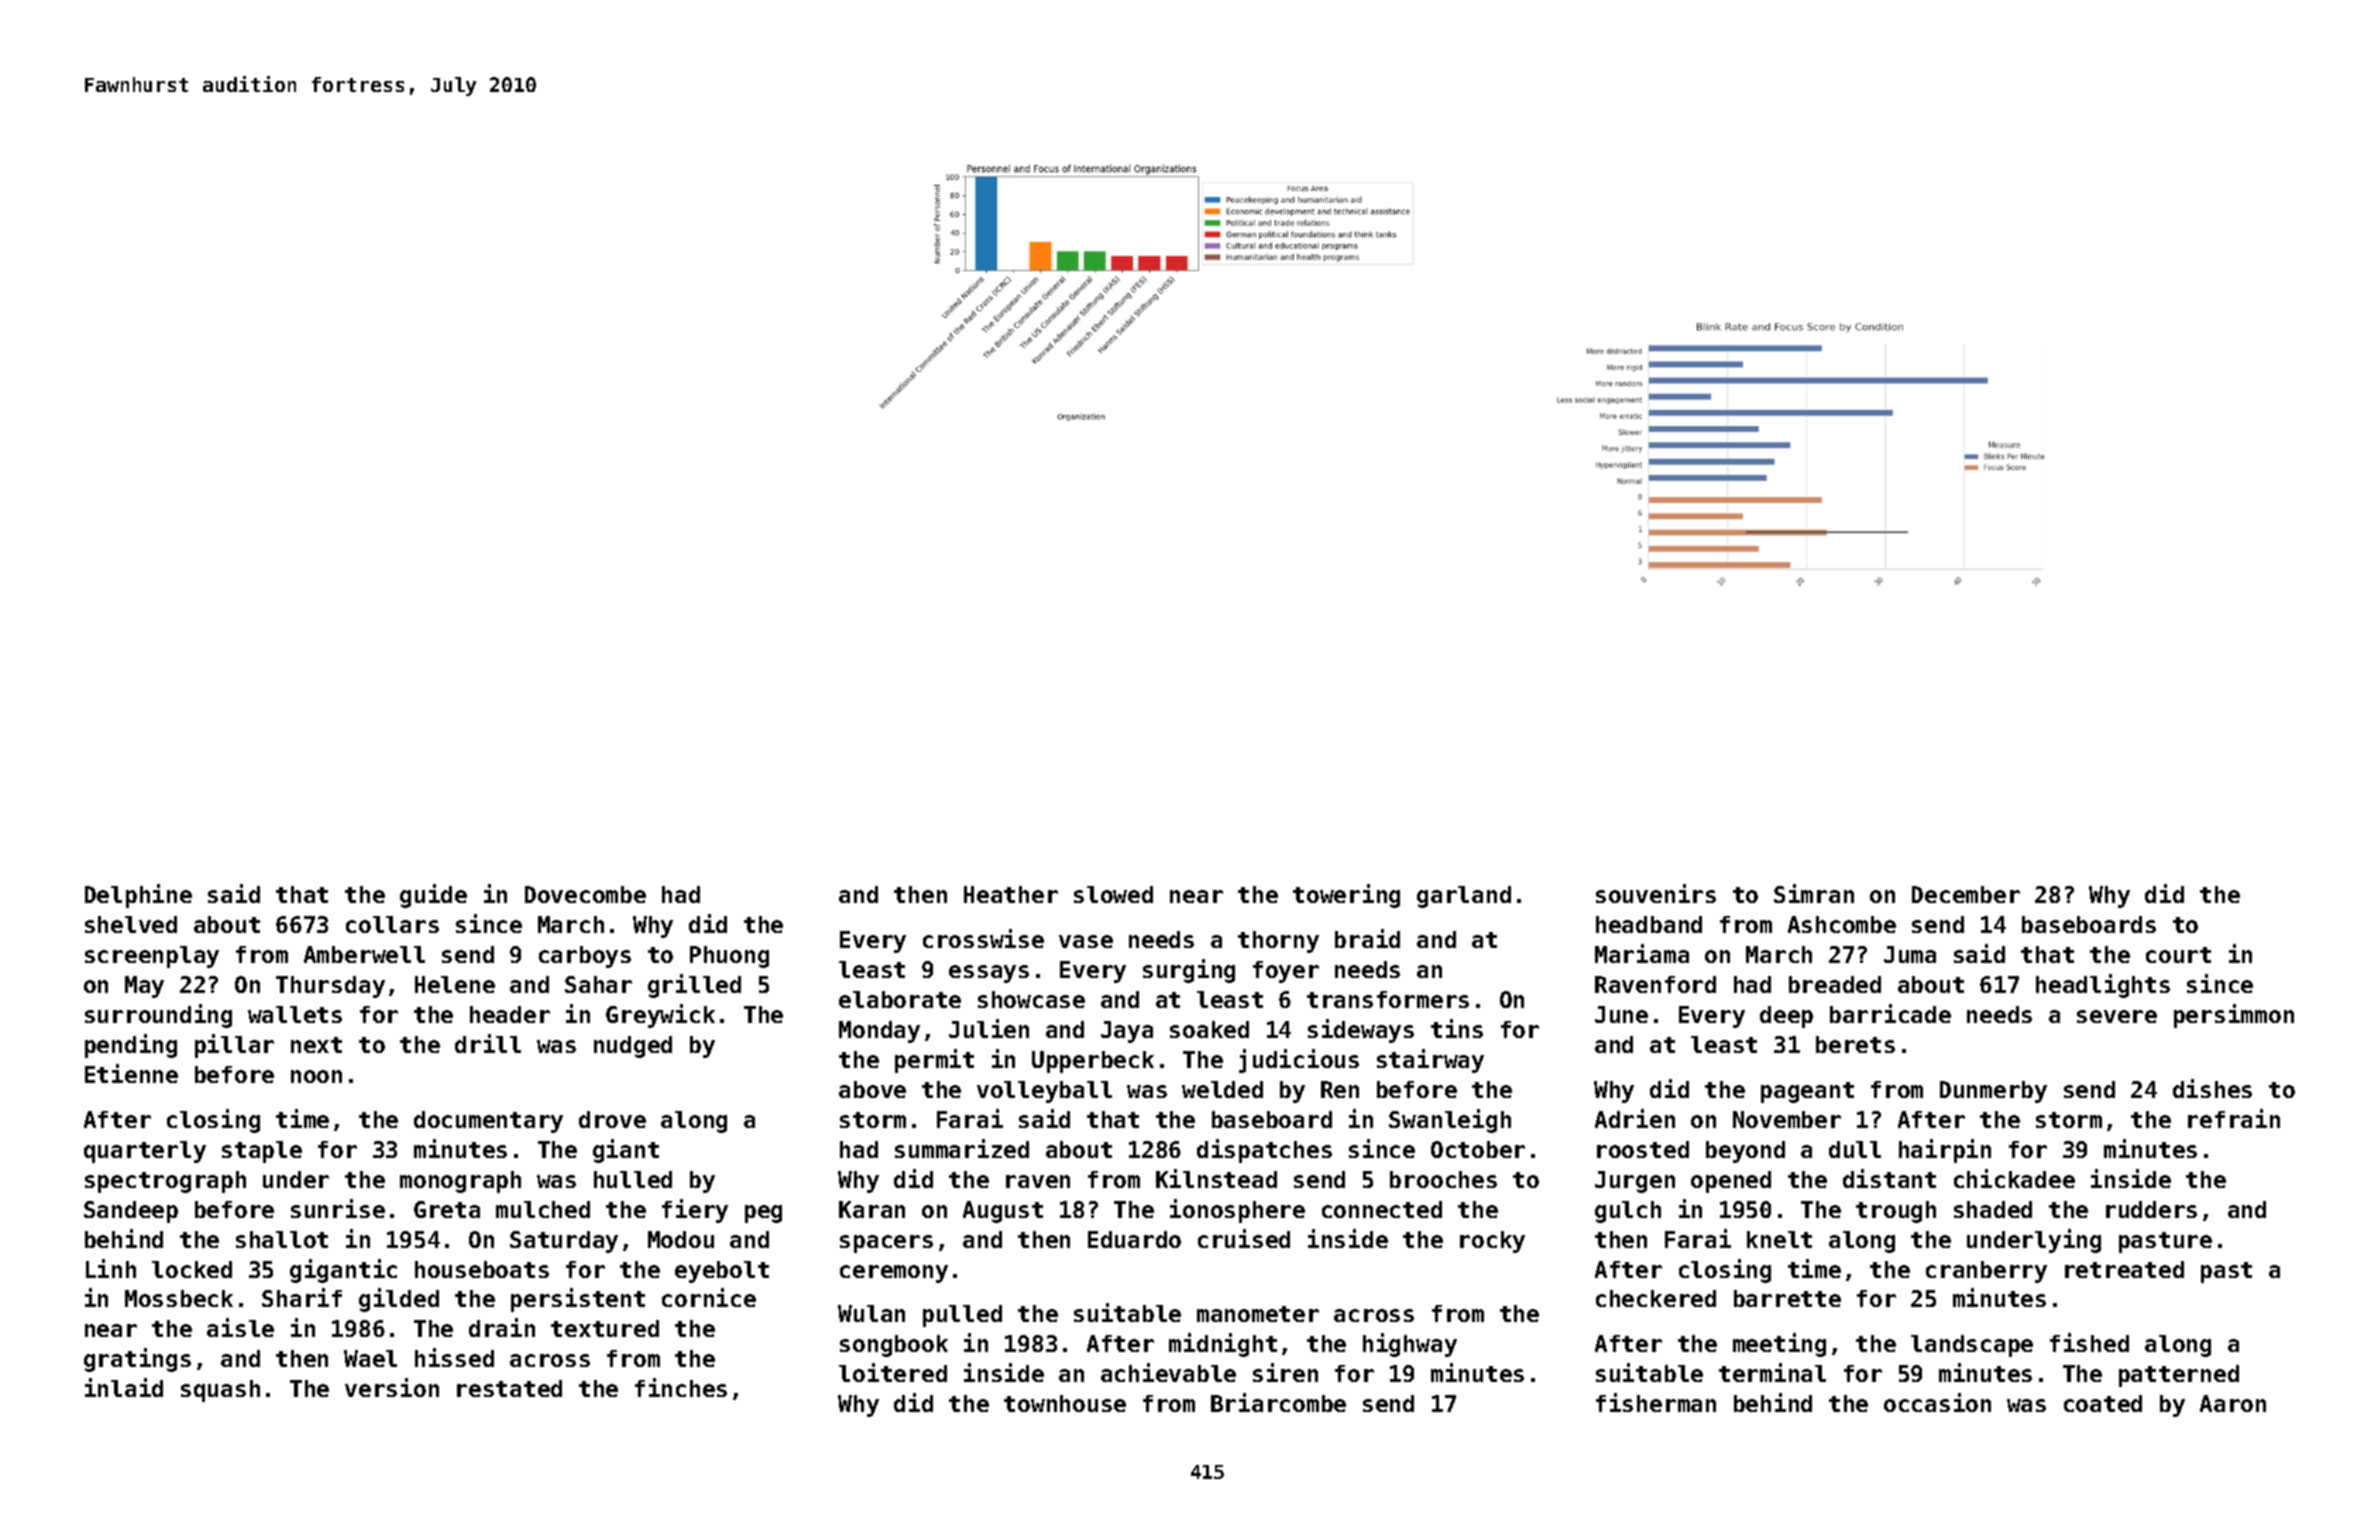  What do you see at coordinates (1264, 1151) in the screenshot?
I see `dispatches` at bounding box center [1264, 1151].
